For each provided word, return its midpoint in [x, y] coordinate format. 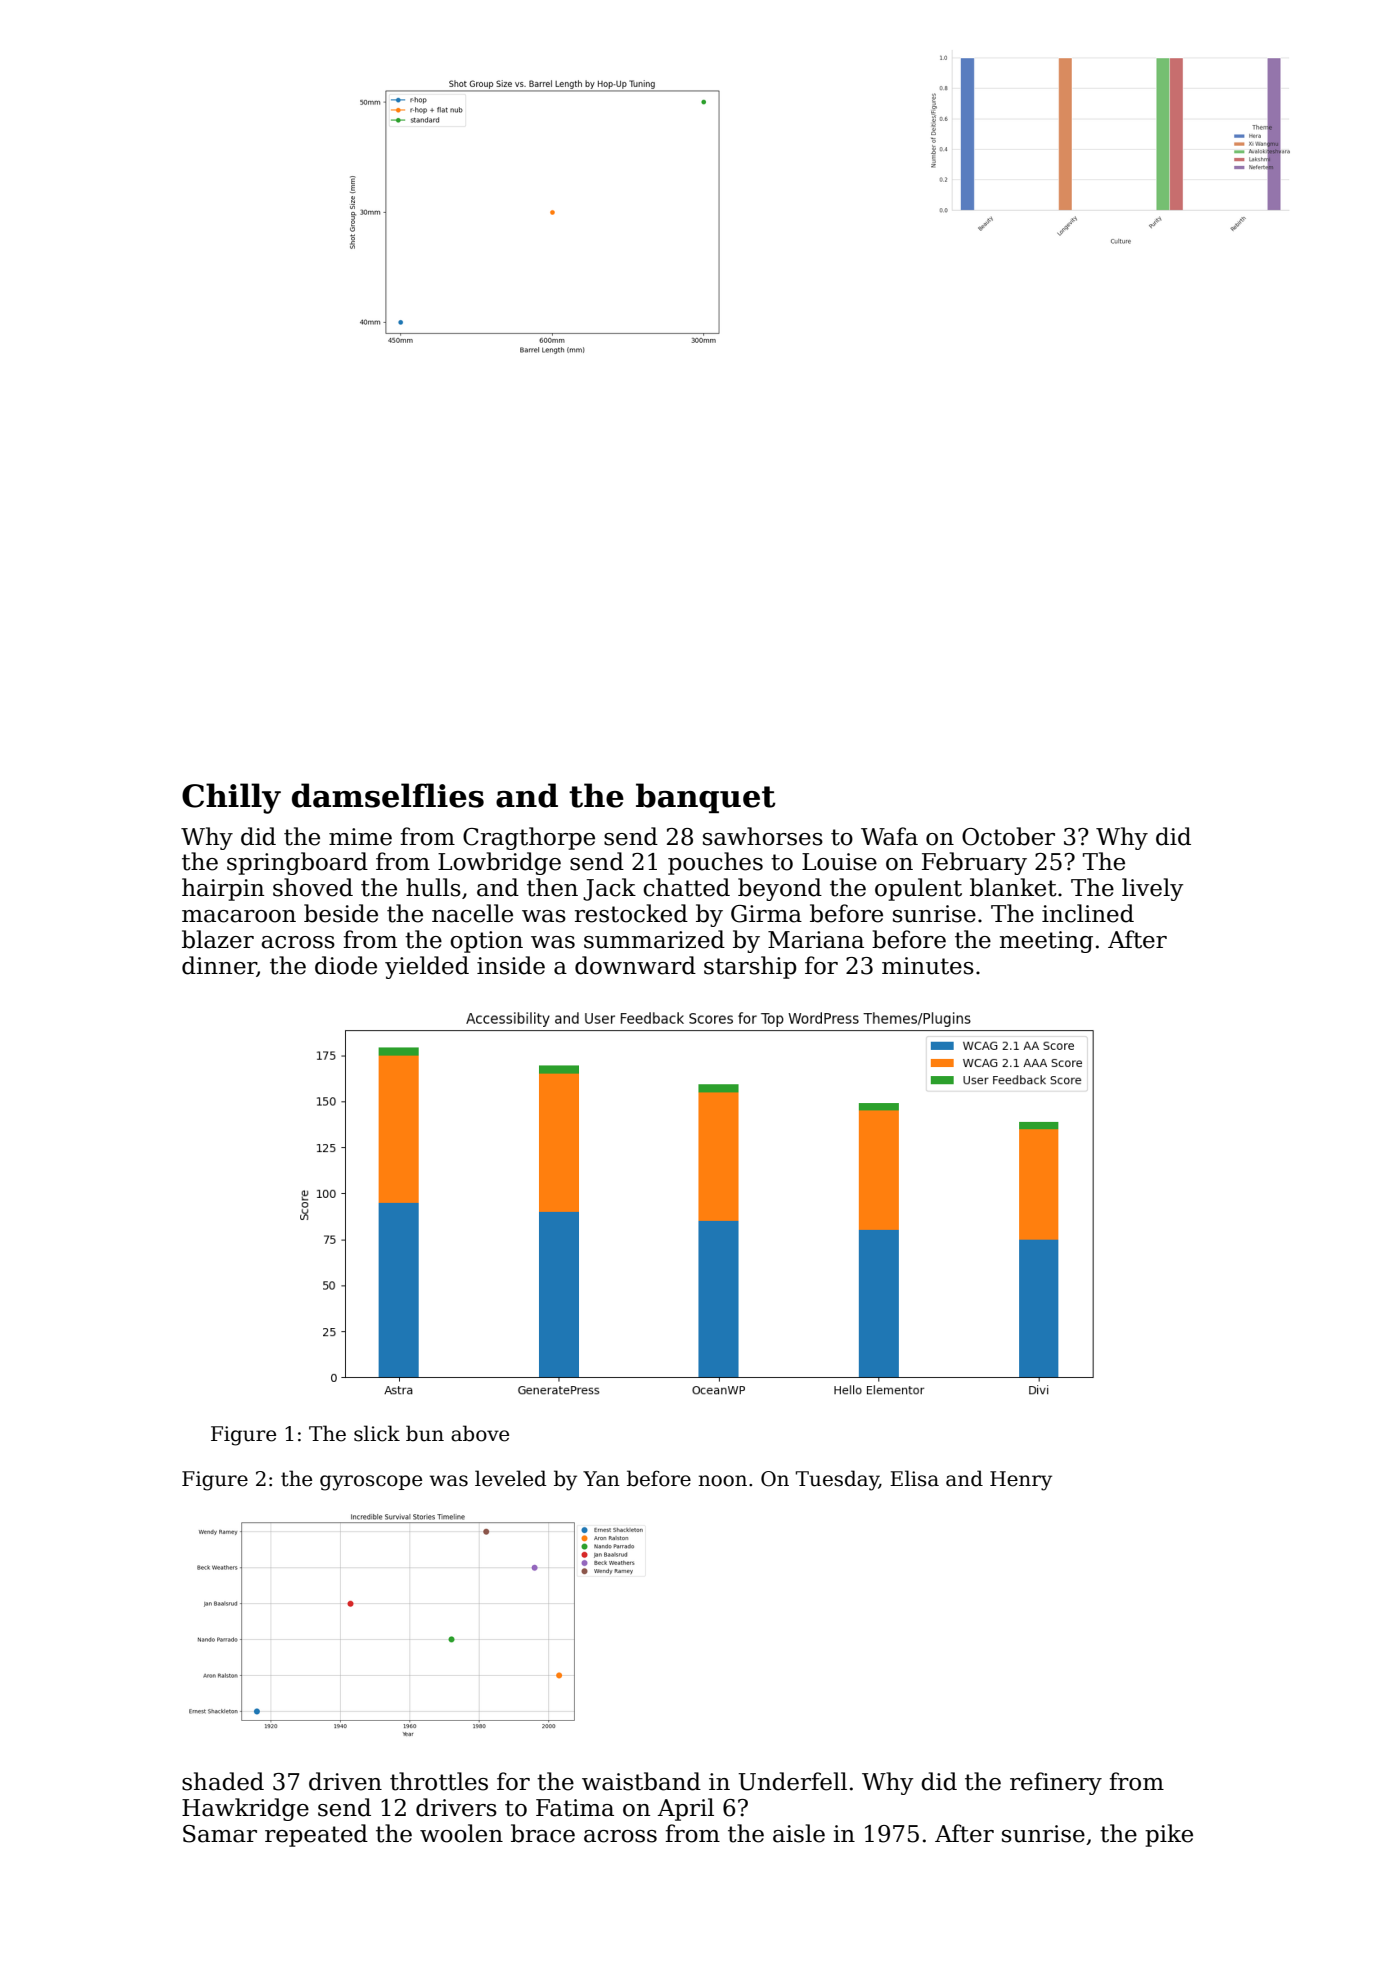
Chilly [231, 798]
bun [425, 1433]
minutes [928, 966]
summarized [654, 939]
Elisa [914, 1478]
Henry [1021, 1481]
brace [543, 1833]
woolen [461, 1833]
